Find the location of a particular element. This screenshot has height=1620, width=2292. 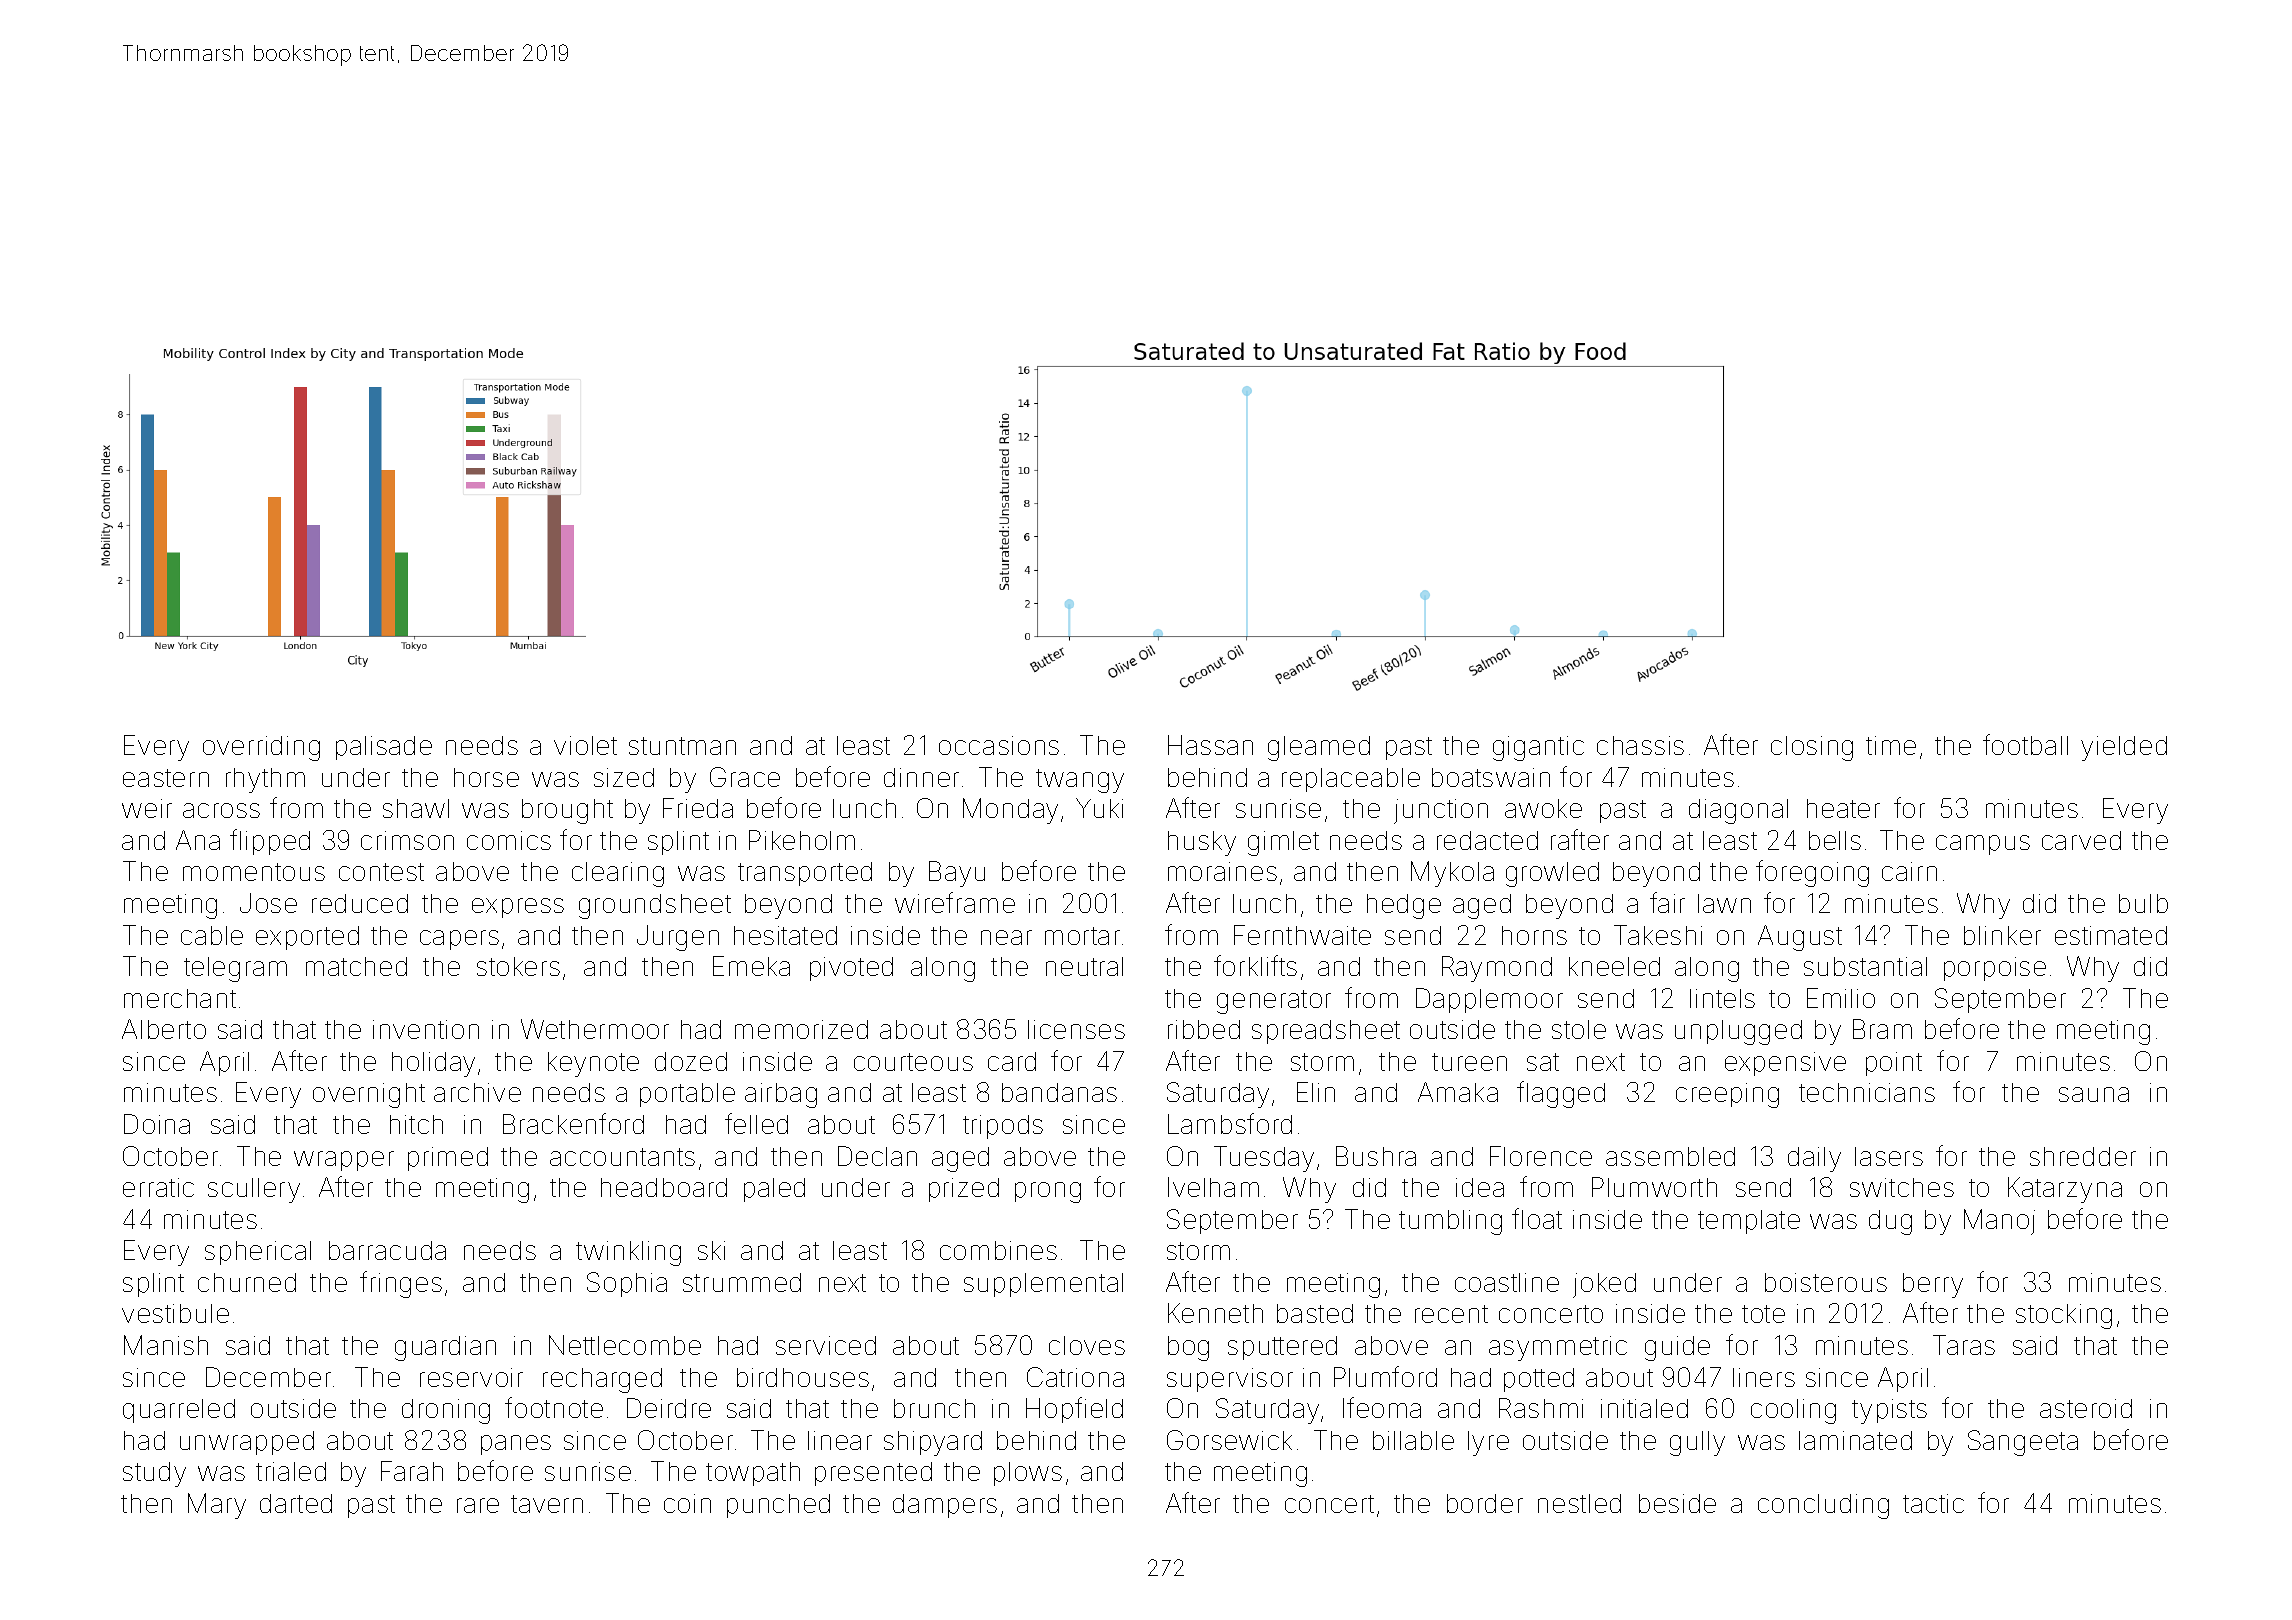

time is located at coordinates (1891, 745).
